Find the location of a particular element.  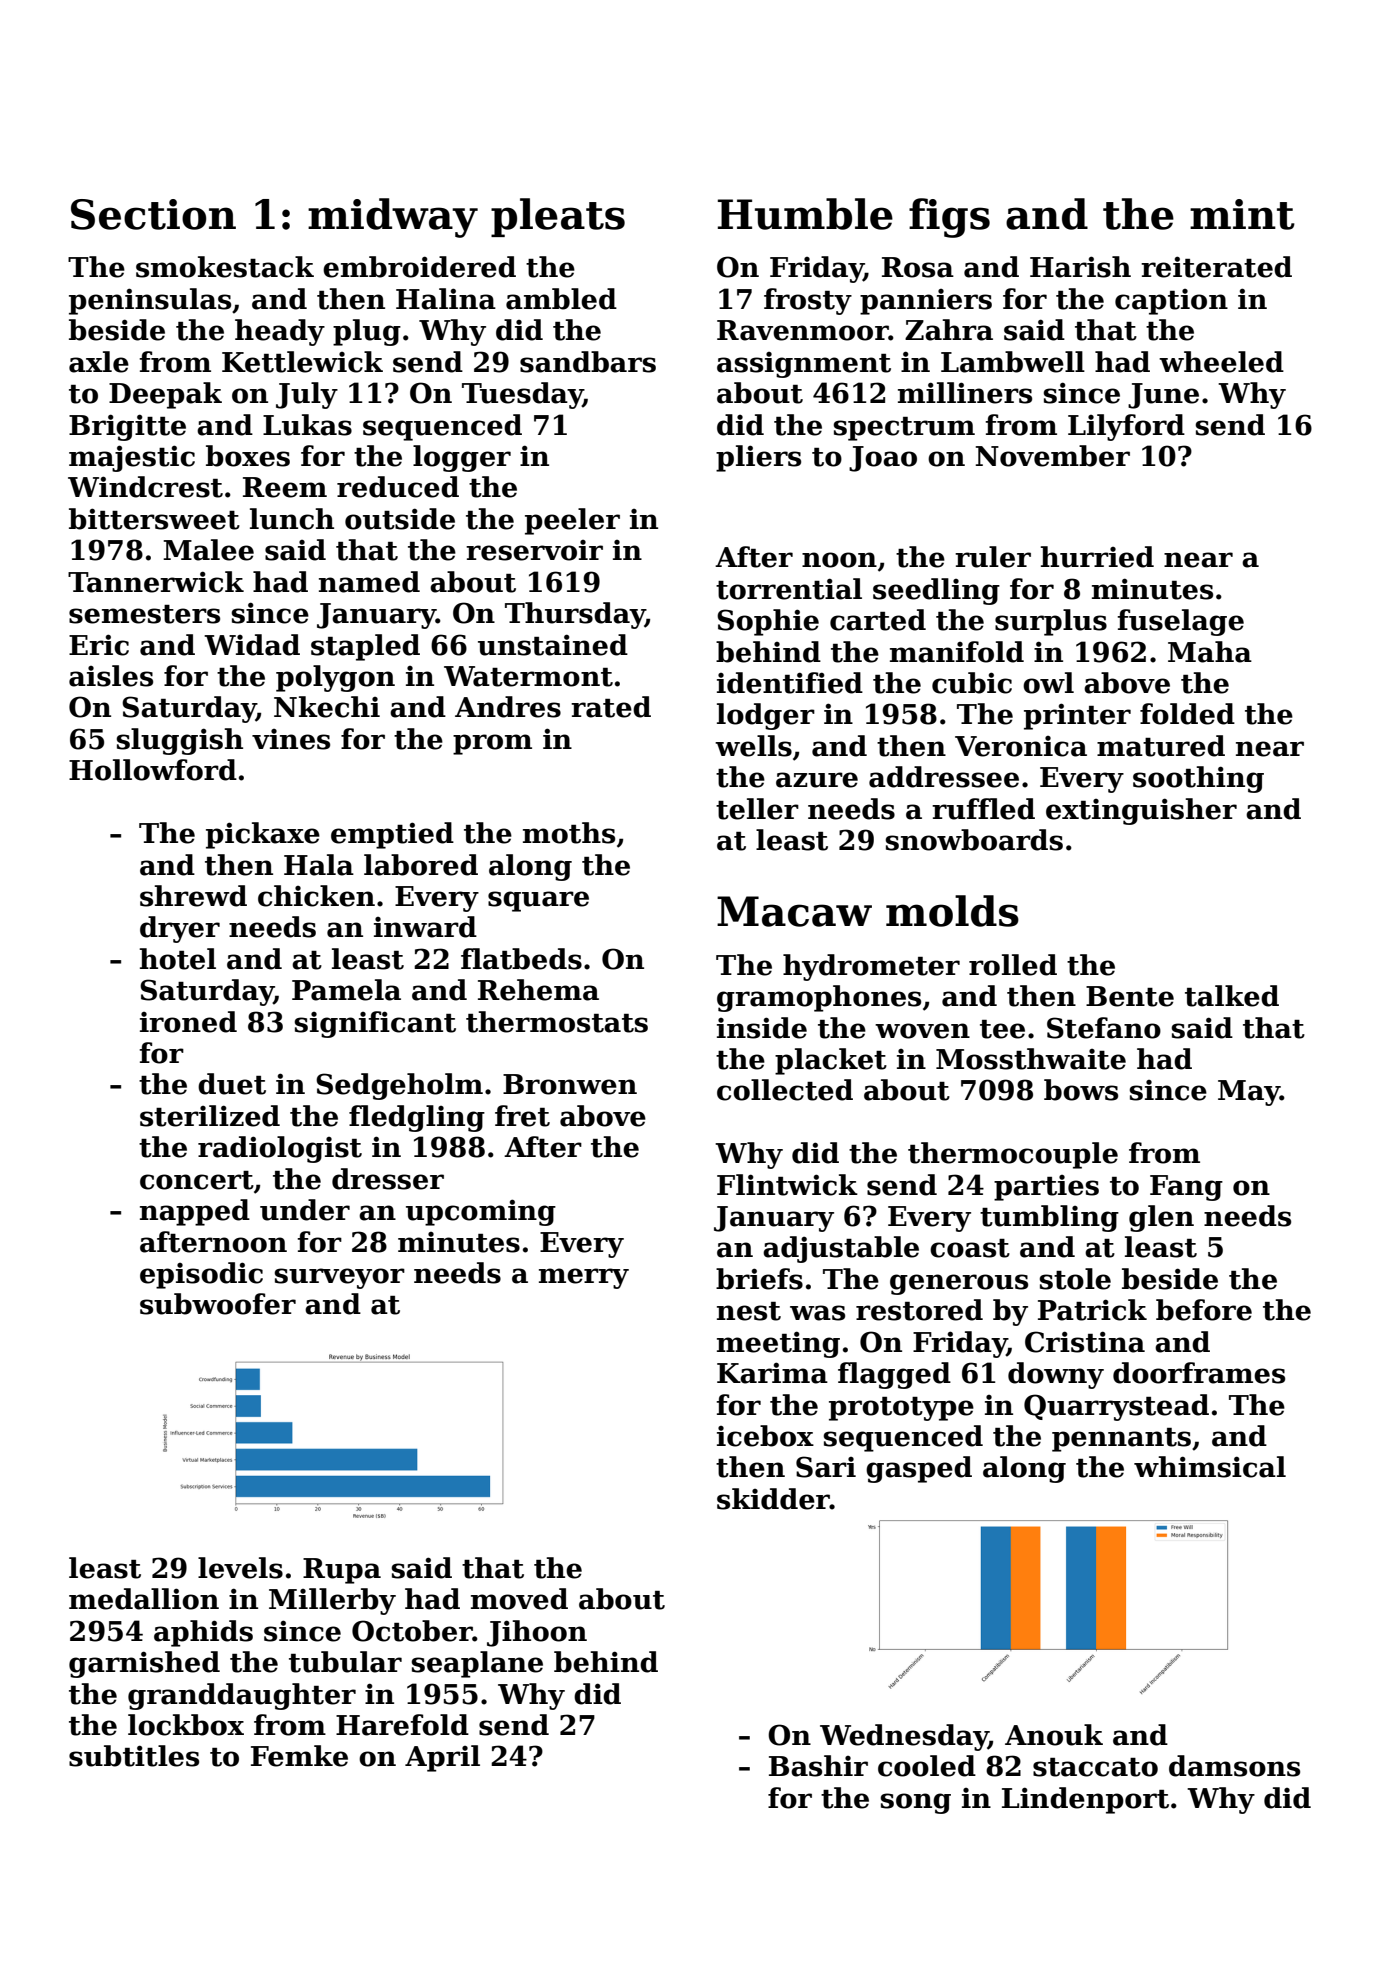

Section is located at coordinates (153, 214).
